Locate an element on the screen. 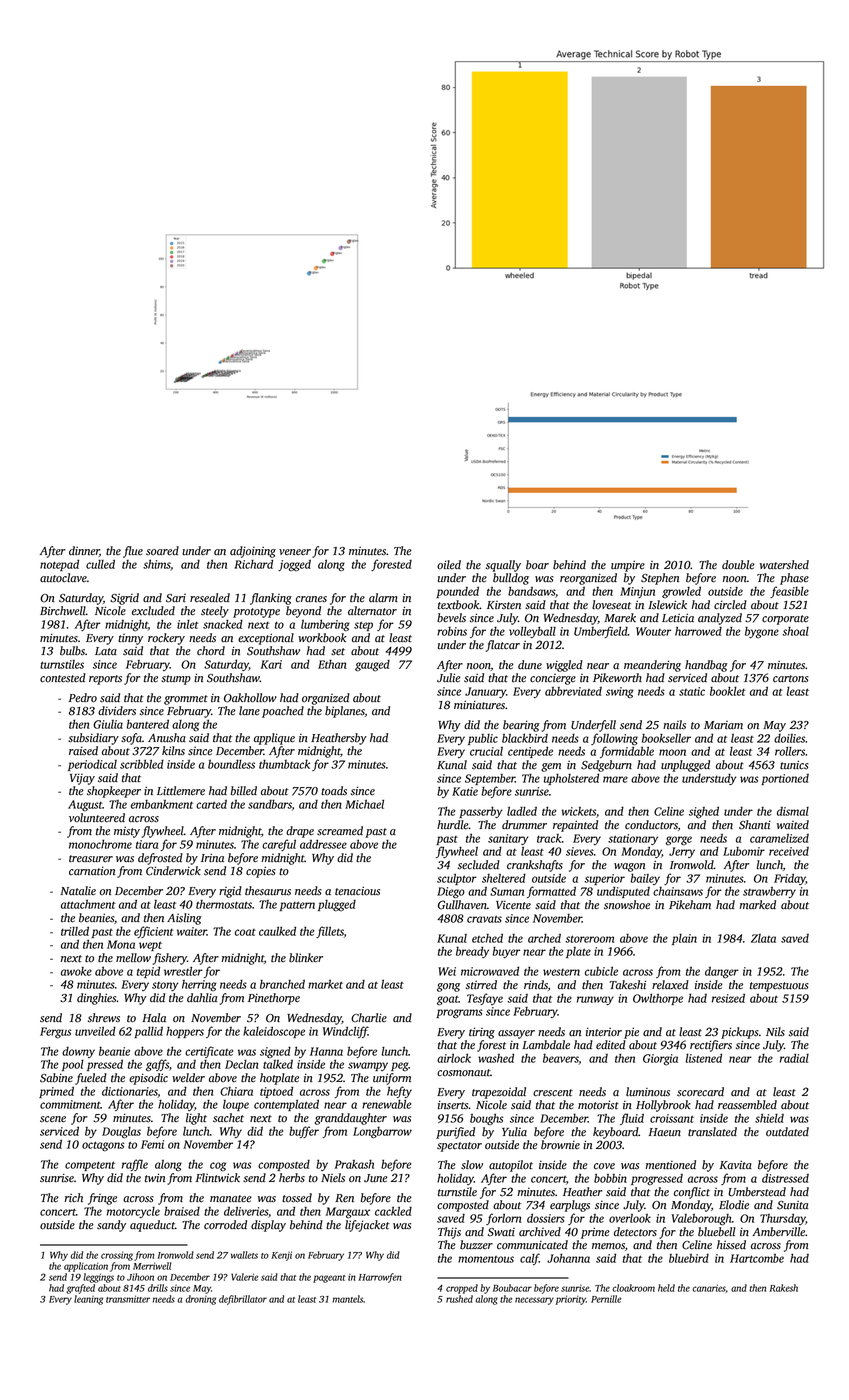 The width and height of the screenshot is (849, 1400). tossed is located at coordinates (297, 1198).
